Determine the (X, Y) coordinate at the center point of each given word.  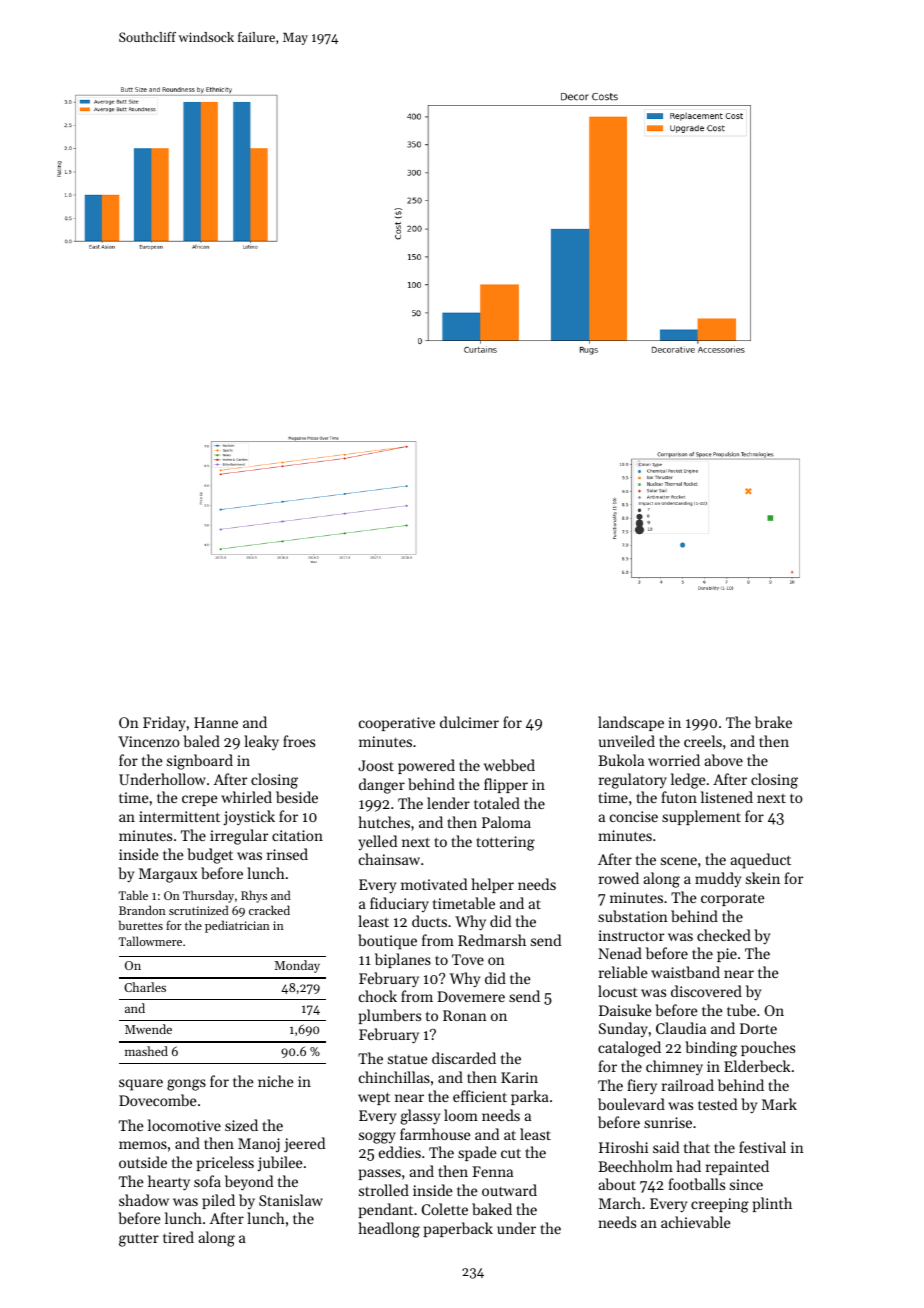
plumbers (390, 1016)
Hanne (216, 722)
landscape (631, 723)
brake (773, 722)
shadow (144, 1200)
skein (763, 878)
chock (378, 996)
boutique (387, 942)
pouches (768, 1048)
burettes (141, 925)
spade (477, 1153)
